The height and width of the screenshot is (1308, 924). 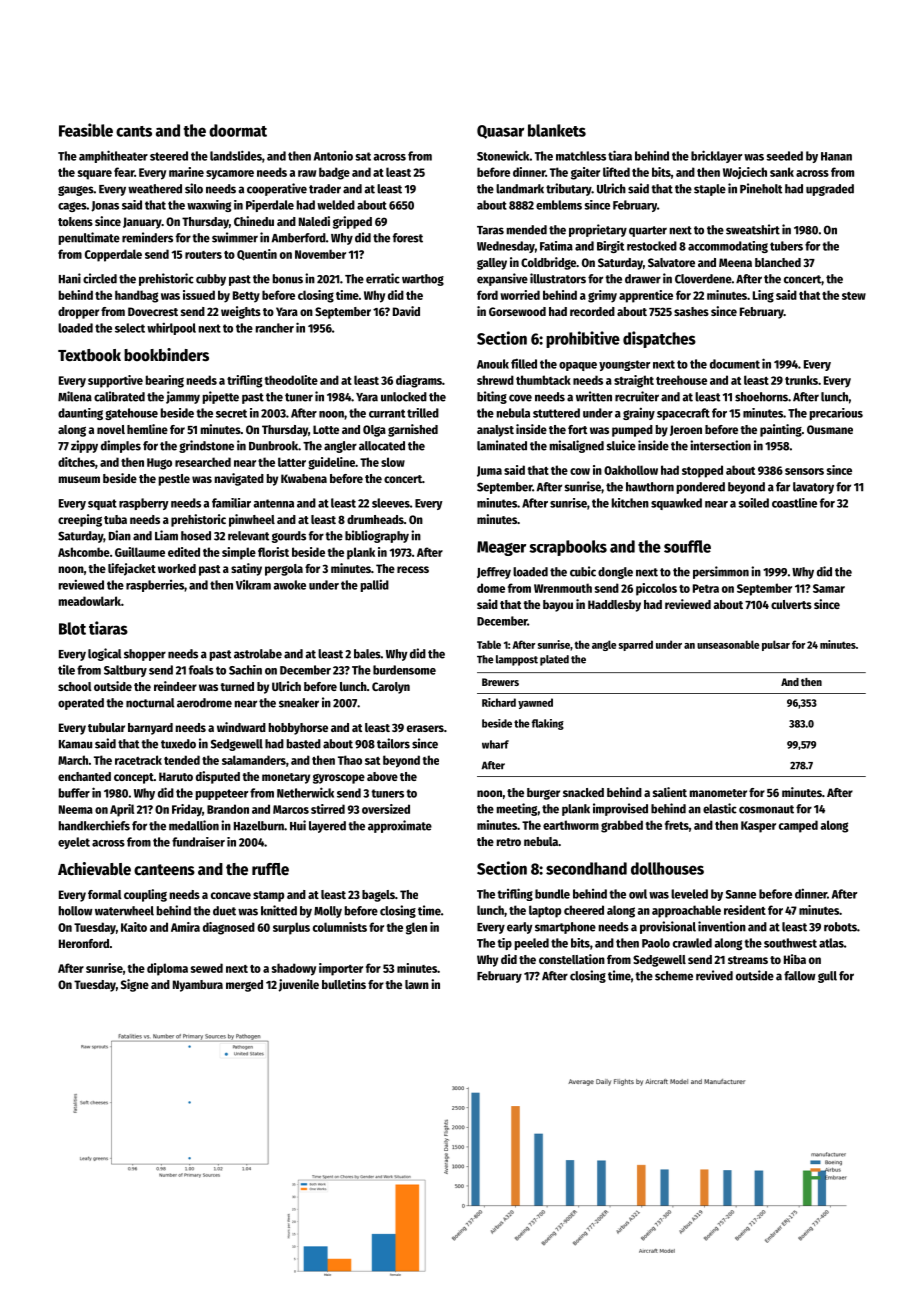 I want to click on Hanan, so click(x=836, y=156).
